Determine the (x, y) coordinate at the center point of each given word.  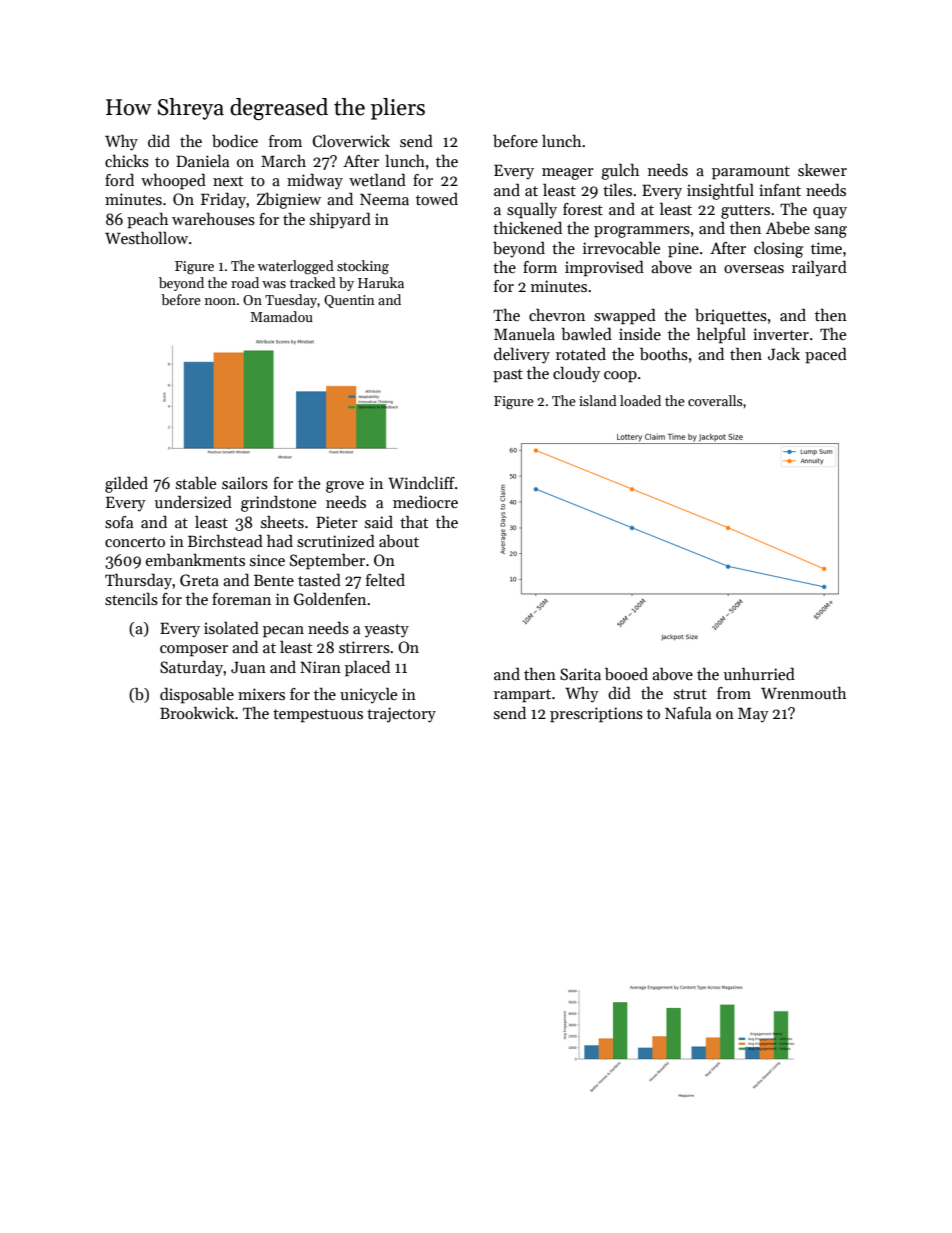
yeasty (386, 631)
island (598, 400)
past (508, 376)
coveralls (715, 400)
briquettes (731, 316)
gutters (745, 212)
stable (196, 483)
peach (147, 221)
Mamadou (281, 316)
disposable (197, 696)
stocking (363, 267)
